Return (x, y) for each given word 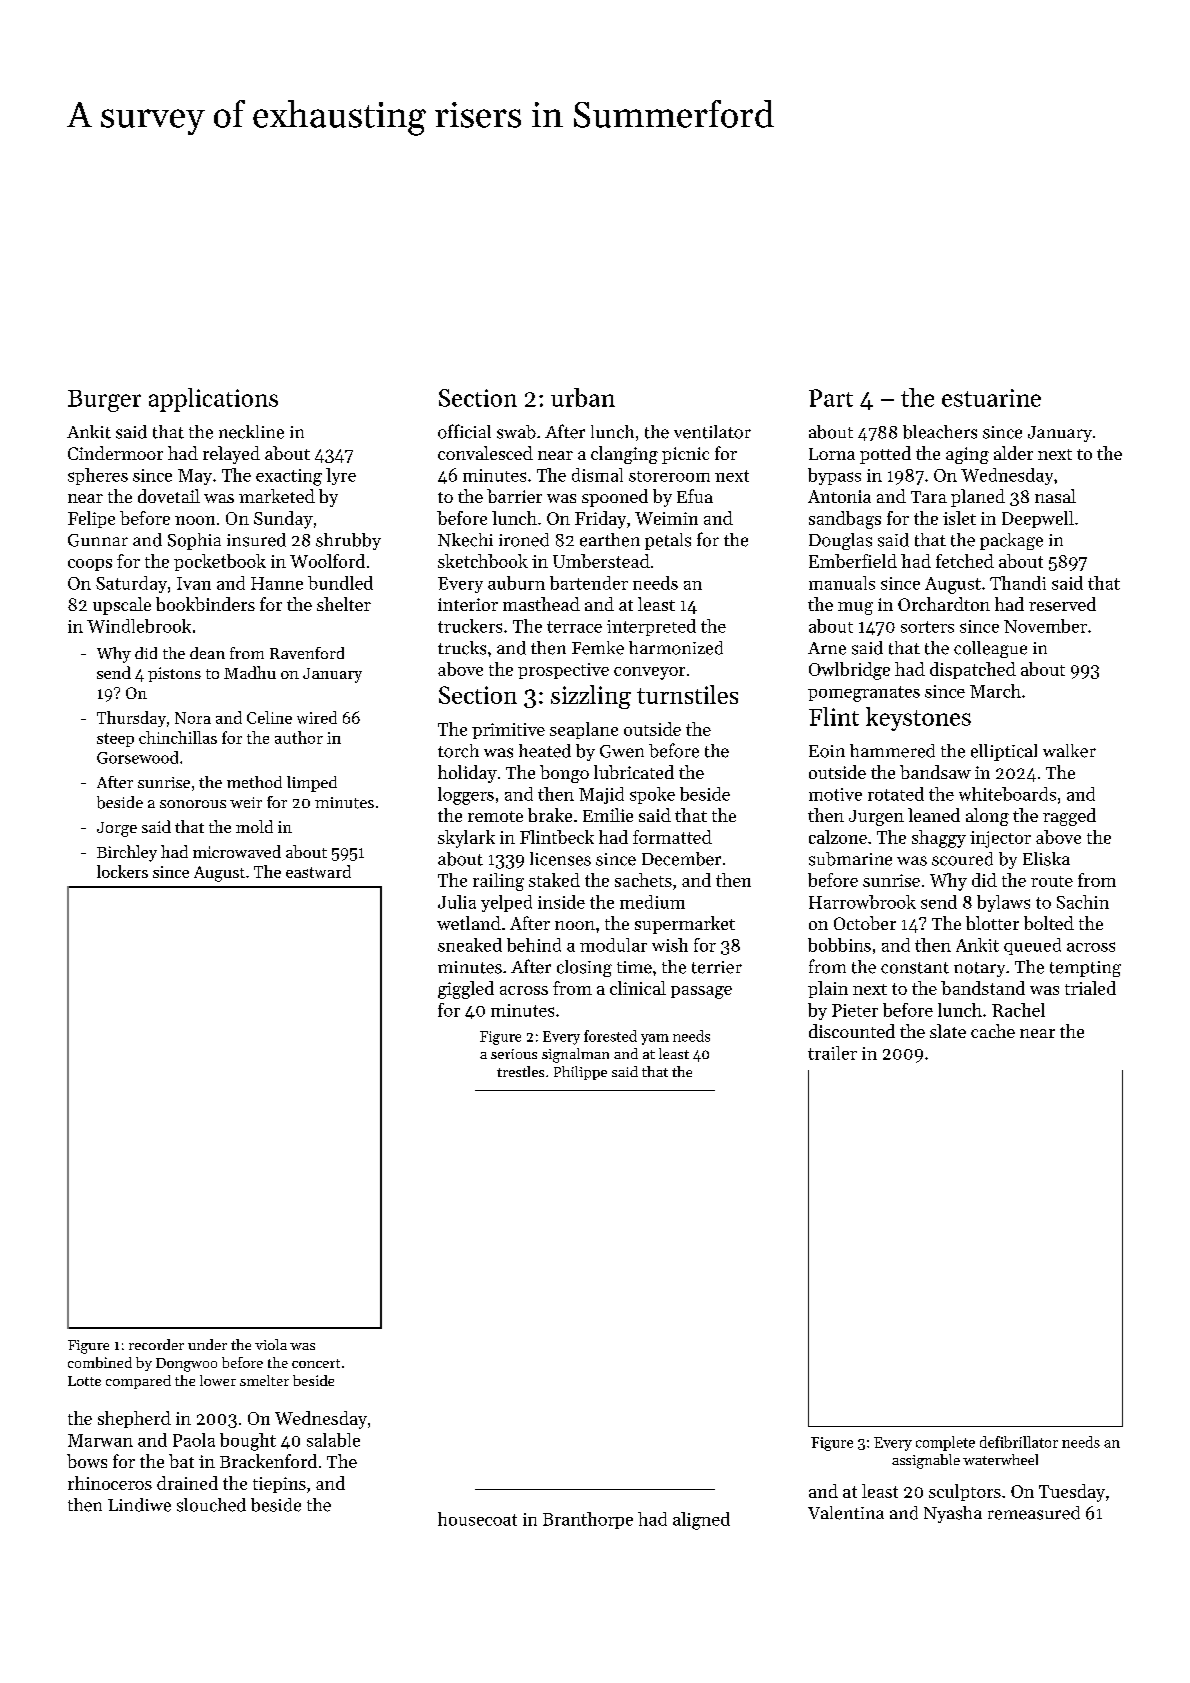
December (681, 859)
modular (613, 945)
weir (246, 802)
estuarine (991, 398)
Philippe (580, 1073)
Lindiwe (139, 1505)
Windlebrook (139, 626)
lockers (122, 871)
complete (945, 1443)
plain (828, 989)
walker (1069, 751)
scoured (962, 859)
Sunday (283, 520)
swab (516, 432)
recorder (156, 1344)
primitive (508, 731)
